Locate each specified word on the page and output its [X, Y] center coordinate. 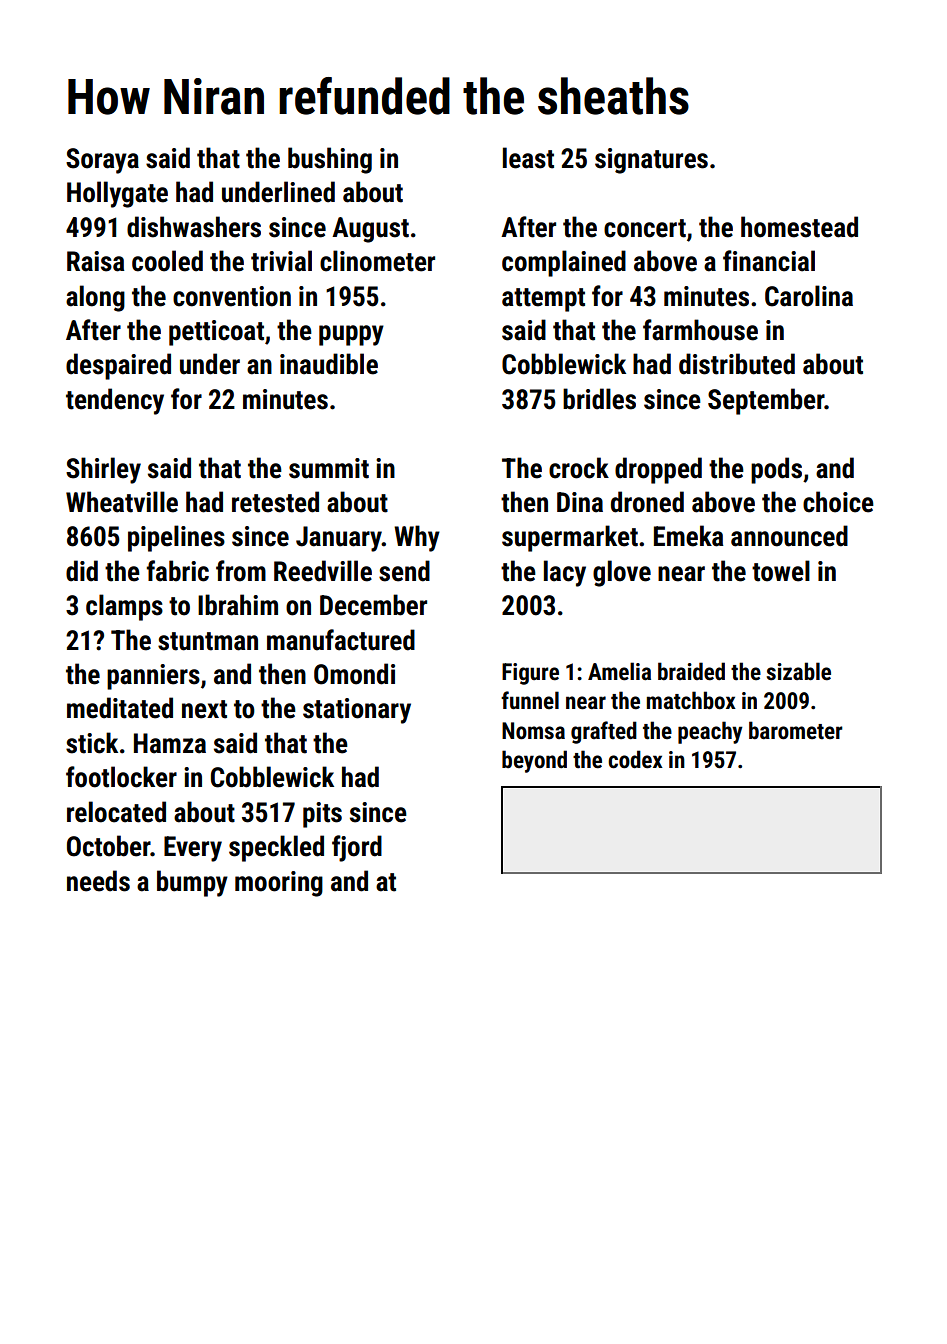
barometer [796, 730]
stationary [357, 711]
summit [329, 468]
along [95, 298]
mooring [279, 884]
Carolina [809, 296]
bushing [330, 160]
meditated [120, 708]
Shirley [103, 470]
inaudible [329, 364]
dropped [658, 470]
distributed [737, 364]
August [370, 230]
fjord [357, 848]
